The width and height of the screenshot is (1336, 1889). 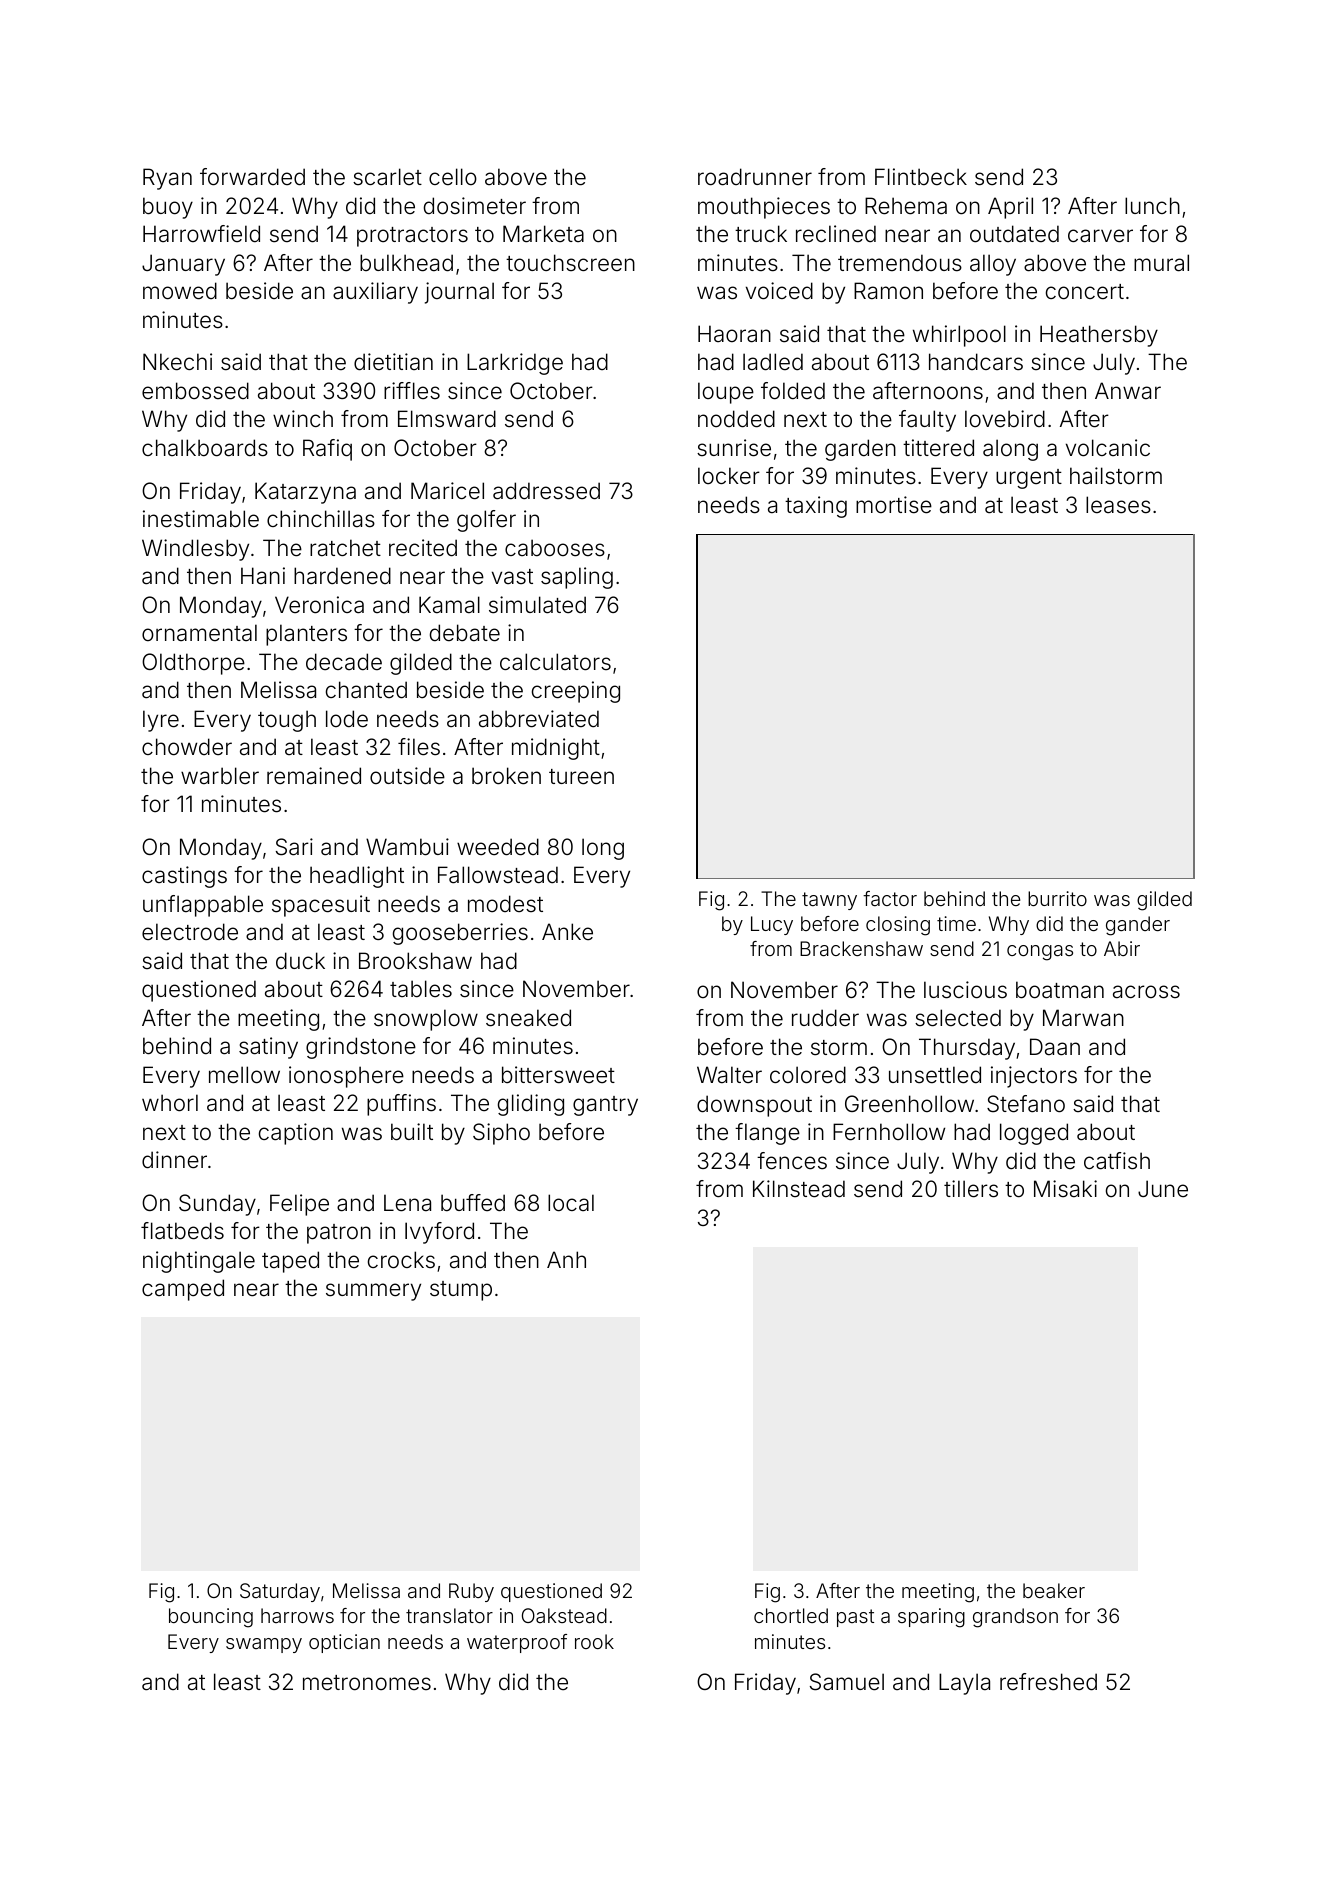 What do you see at coordinates (1029, 479) in the screenshot?
I see `urgent` at bounding box center [1029, 479].
